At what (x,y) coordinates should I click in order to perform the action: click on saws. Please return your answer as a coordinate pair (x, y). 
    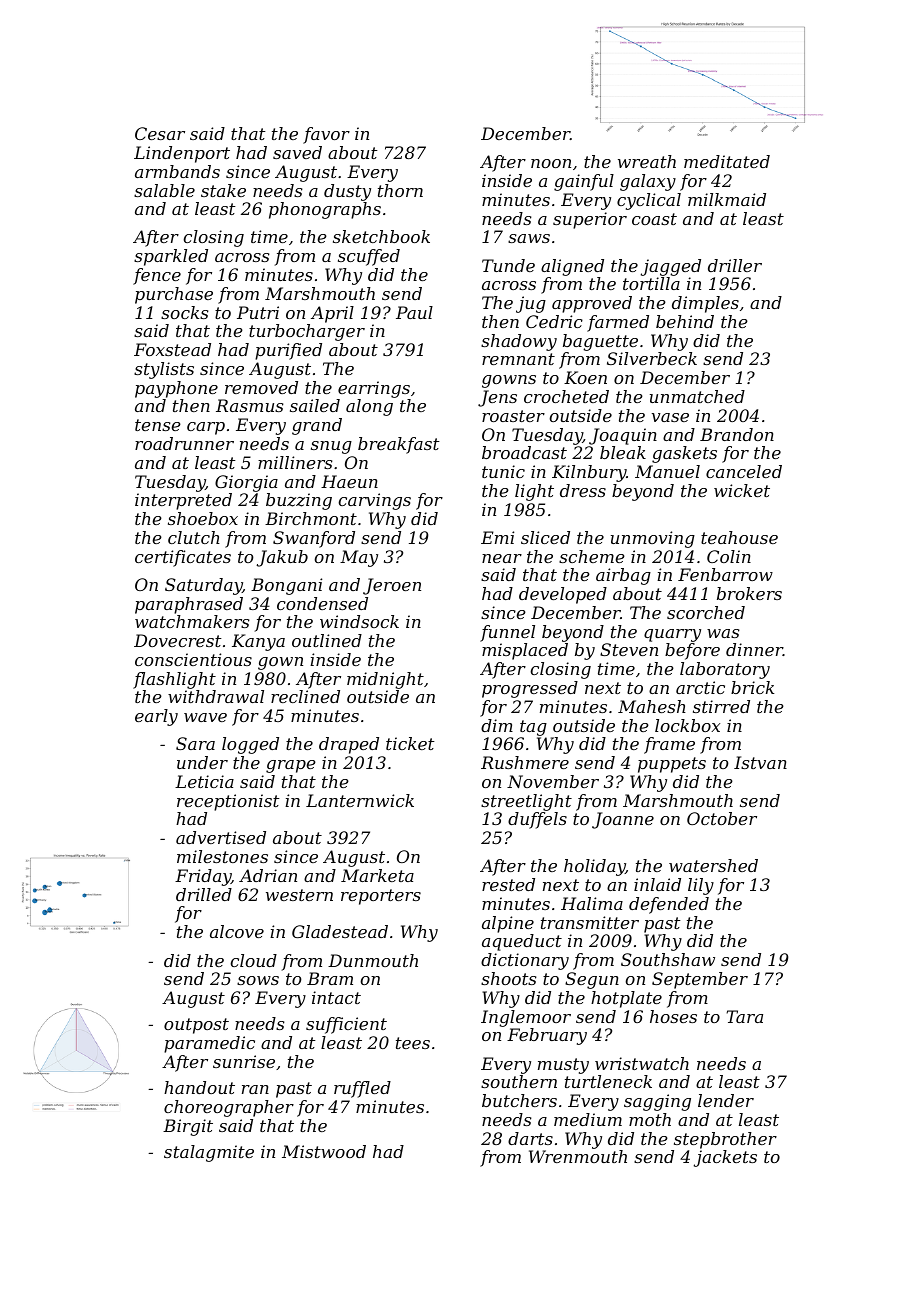
    Looking at the image, I should click on (529, 238).
